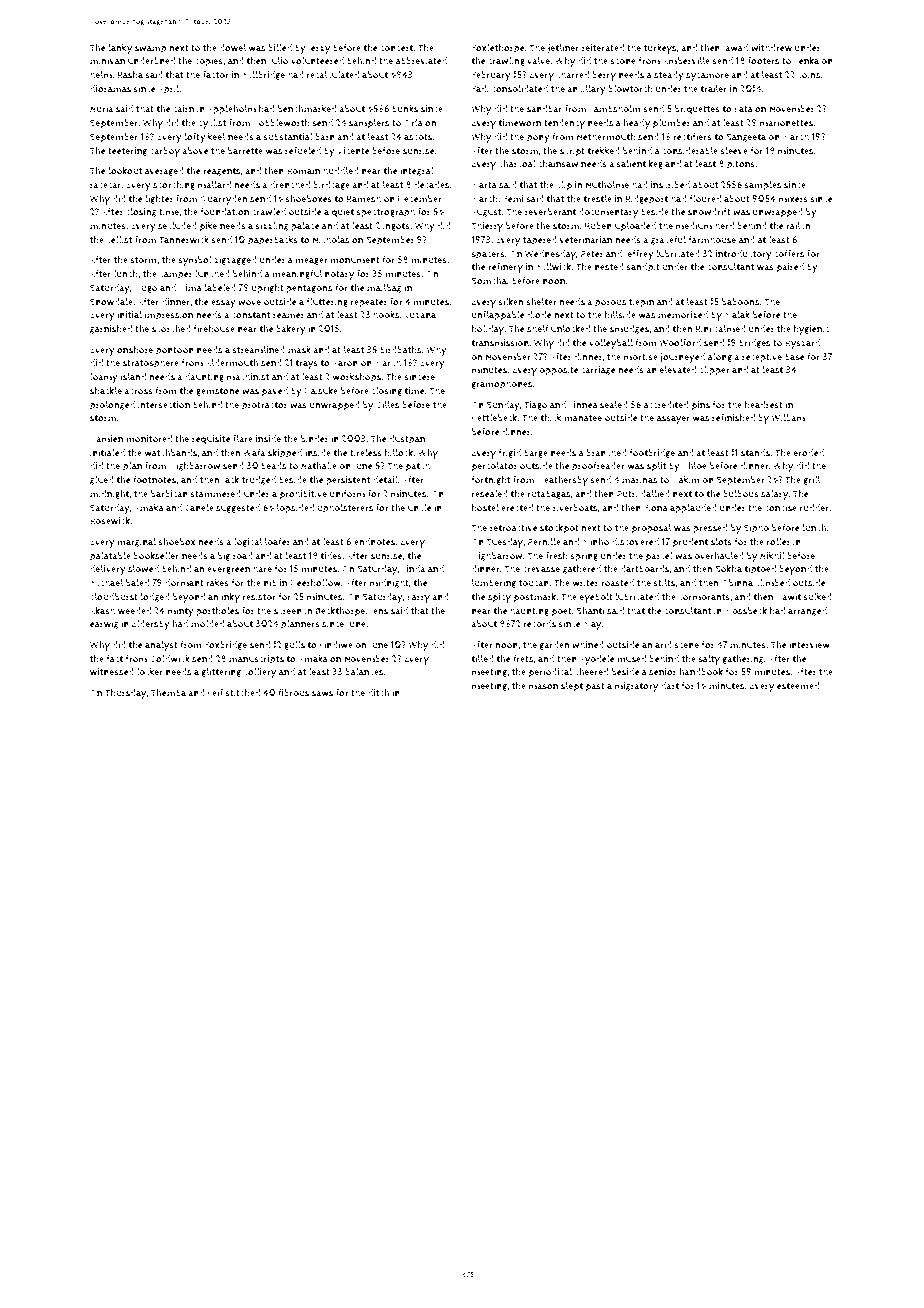  Describe the element at coordinates (414, 568) in the image. I see `Linda` at that location.
